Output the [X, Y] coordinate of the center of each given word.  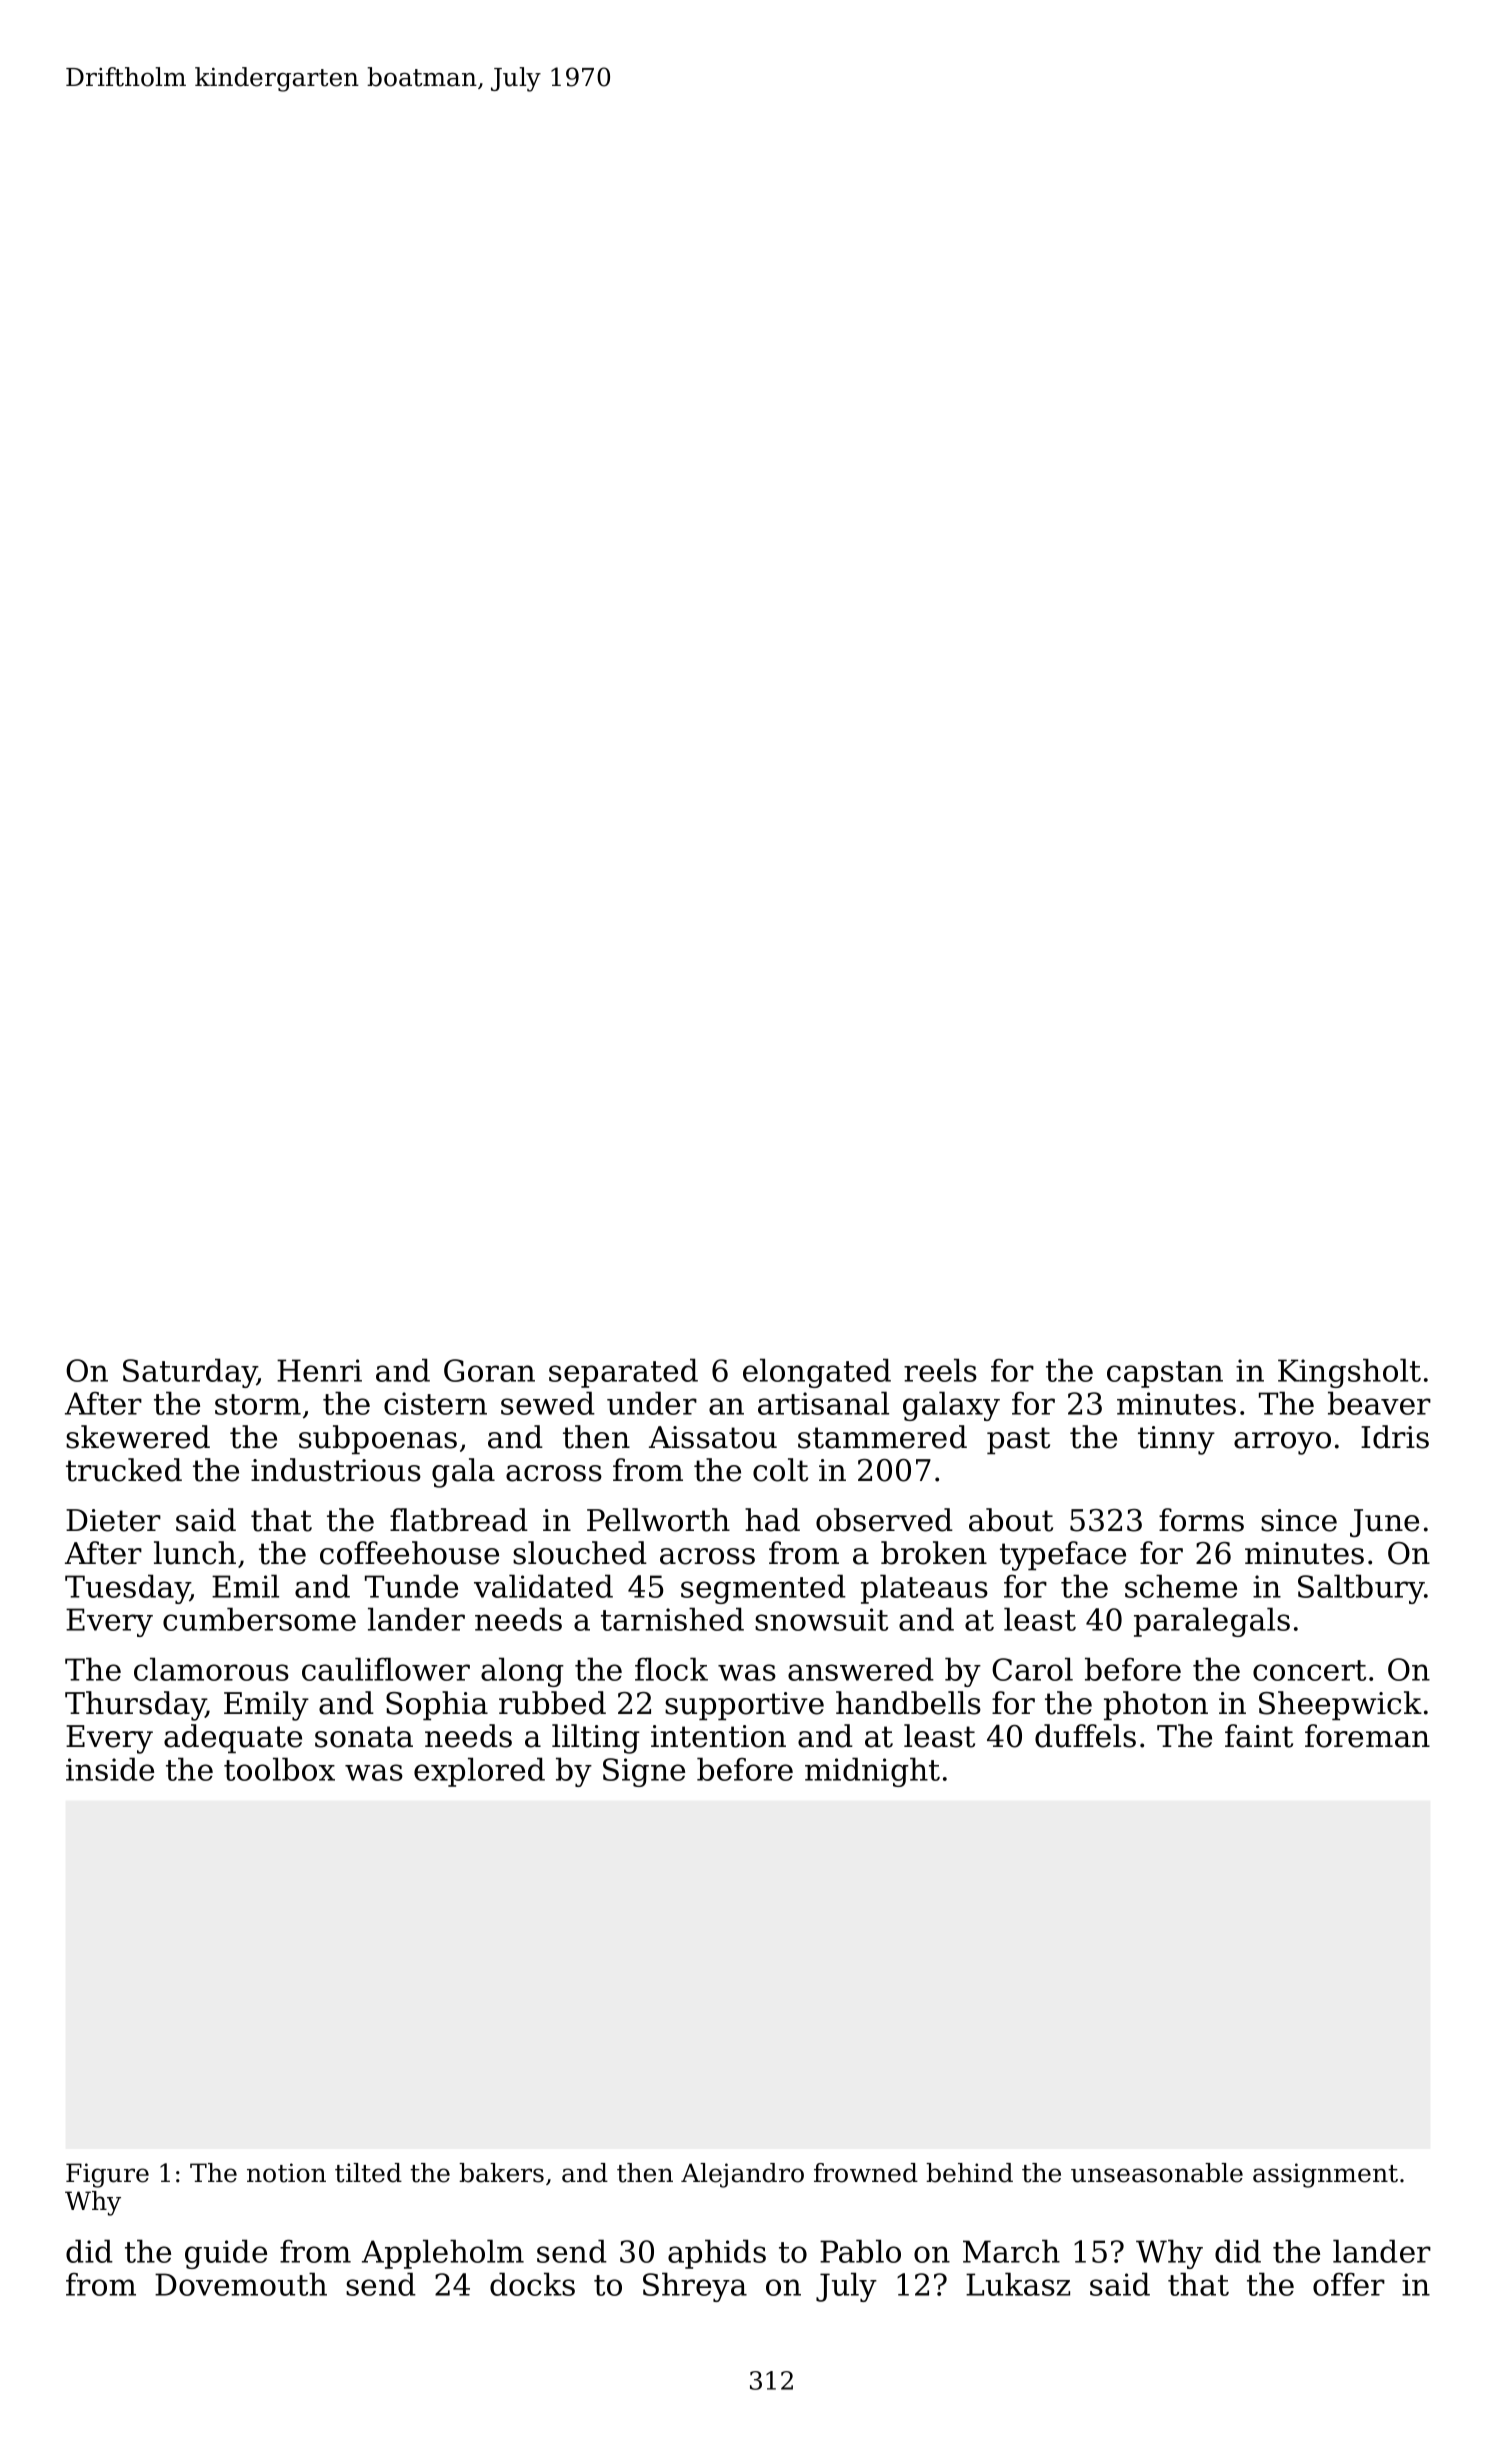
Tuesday [127, 1589]
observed [884, 1520]
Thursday [135, 1706]
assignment [1325, 2175]
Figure [107, 2175]
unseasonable [1157, 2173]
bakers [501, 2173]
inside [110, 1769]
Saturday [190, 1373]
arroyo [1282, 1443]
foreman [1367, 1736]
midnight [872, 1772]
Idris [1395, 1437]
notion [286, 2173]
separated [623, 1373]
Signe [644, 1772]
